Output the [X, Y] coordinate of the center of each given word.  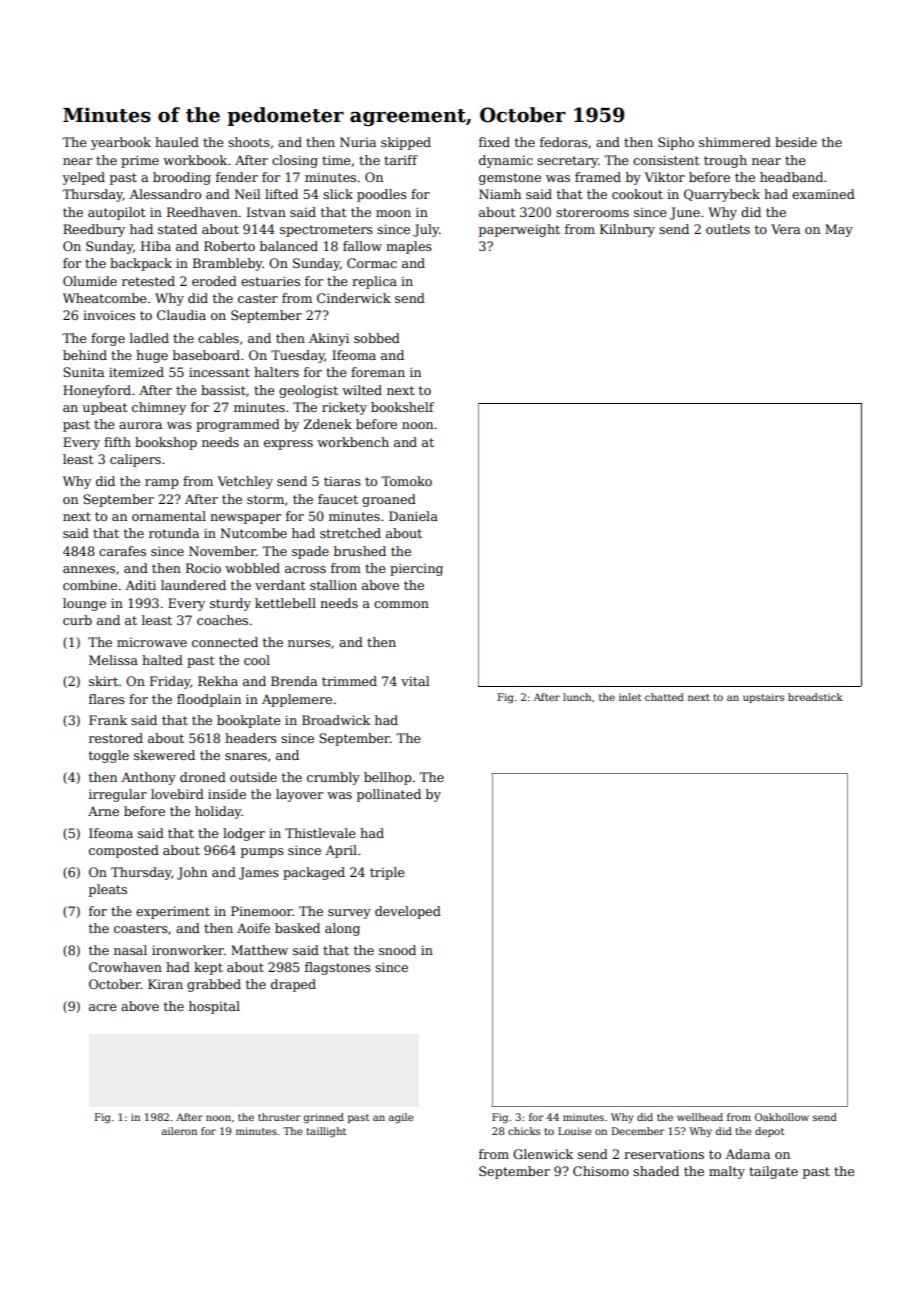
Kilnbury [627, 230]
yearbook [121, 143]
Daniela [413, 516]
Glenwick [543, 1154]
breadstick [815, 697]
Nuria [358, 142]
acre [102, 1007]
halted [162, 660]
